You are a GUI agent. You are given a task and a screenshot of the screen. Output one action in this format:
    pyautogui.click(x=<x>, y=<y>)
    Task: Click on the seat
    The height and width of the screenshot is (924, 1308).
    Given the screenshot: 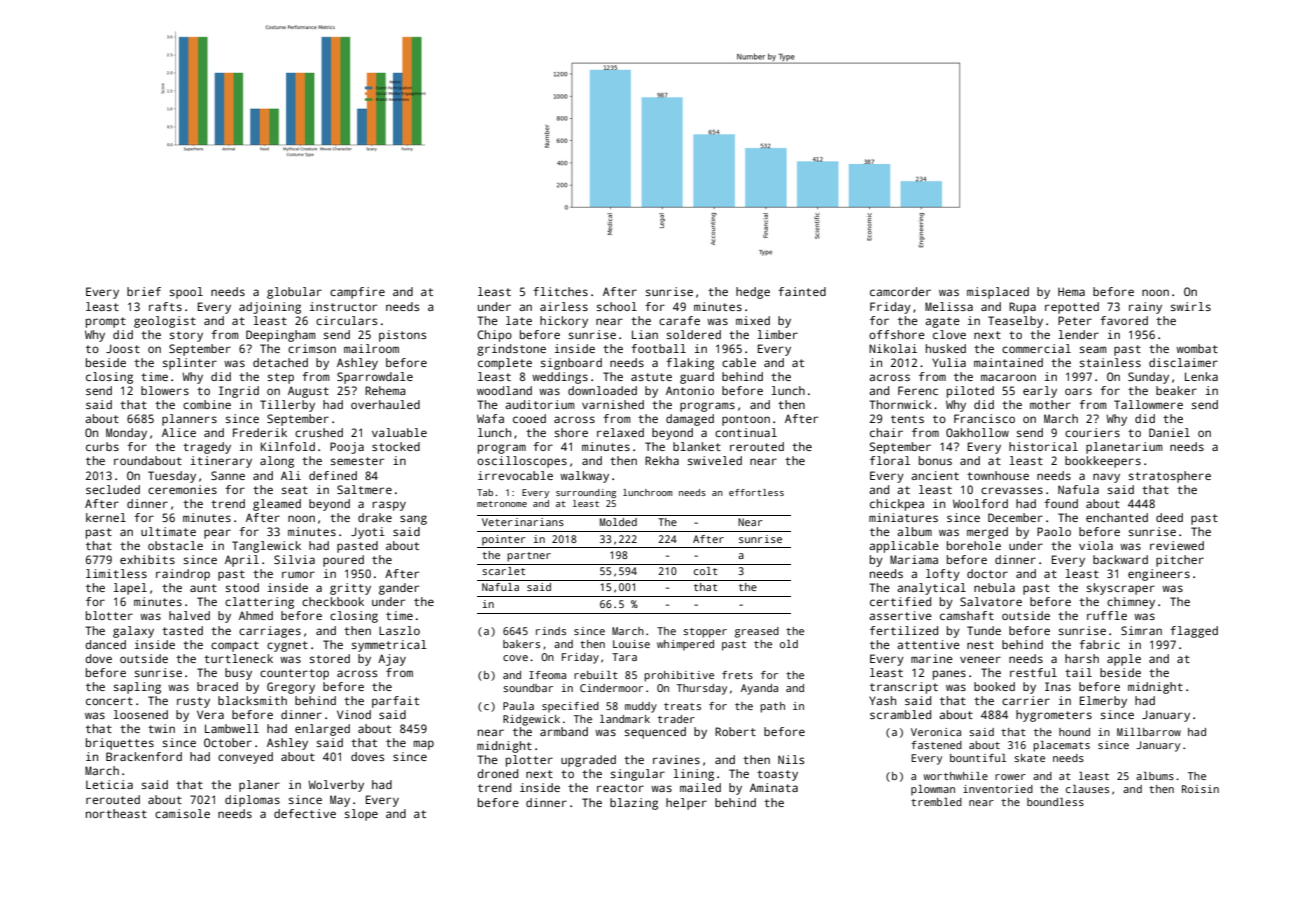 What is the action you would take?
    pyautogui.click(x=295, y=490)
